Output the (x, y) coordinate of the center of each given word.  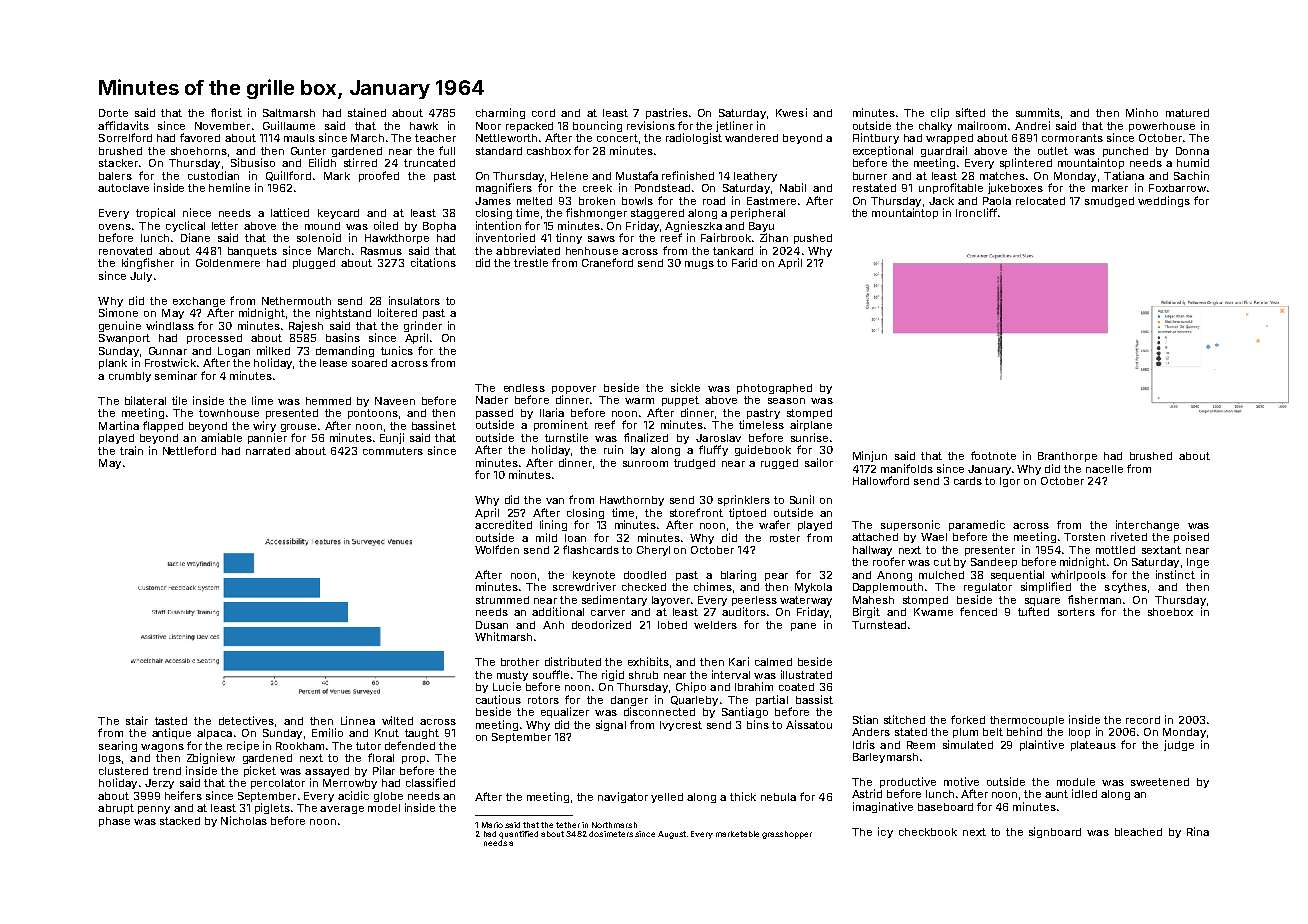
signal (611, 725)
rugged (779, 464)
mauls (299, 138)
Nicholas (244, 820)
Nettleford (189, 450)
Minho (1142, 112)
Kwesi (791, 112)
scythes (1126, 588)
